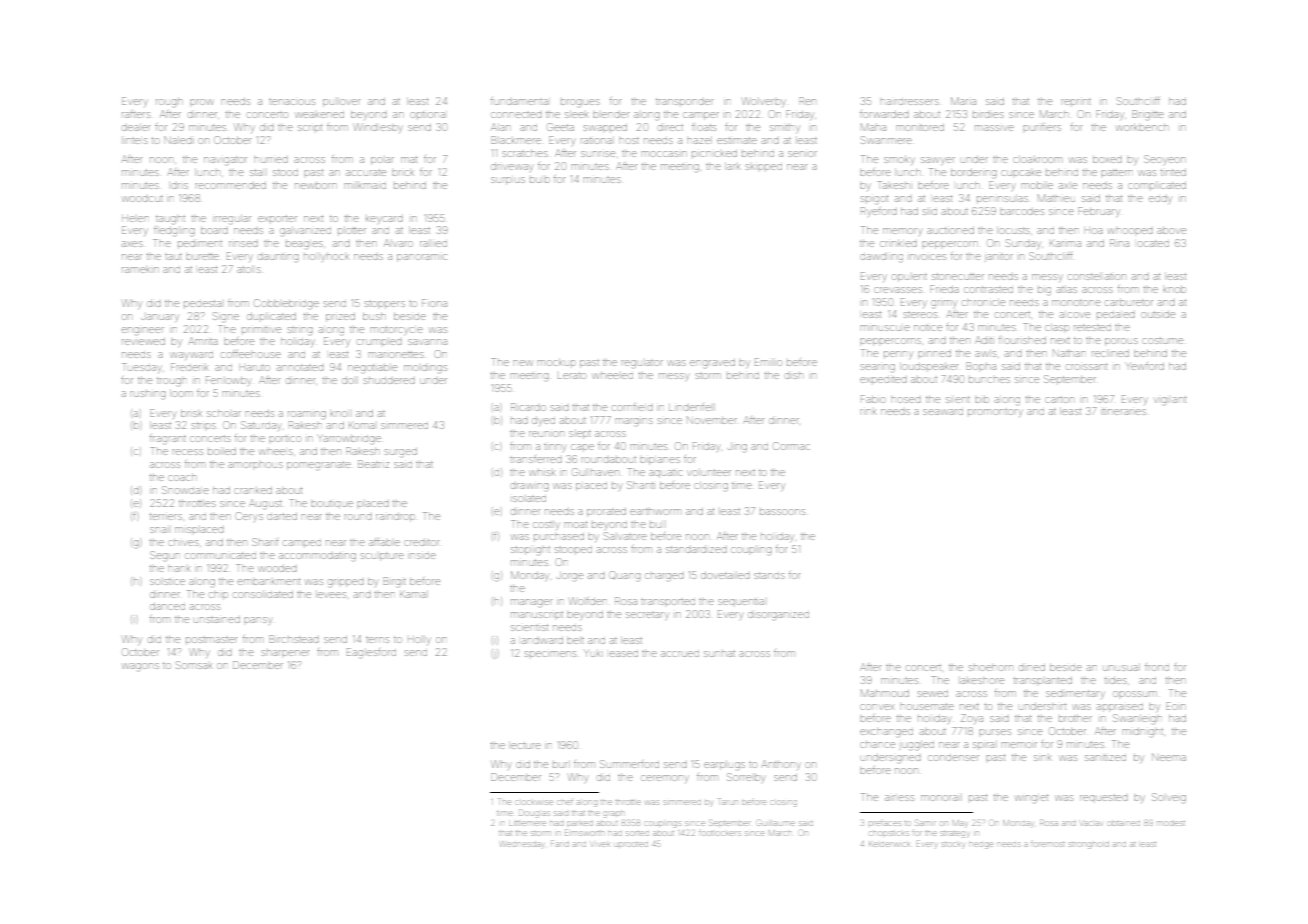 This page has height=924, width=1308. What do you see at coordinates (885, 328) in the page?
I see `minuscule` at bounding box center [885, 328].
